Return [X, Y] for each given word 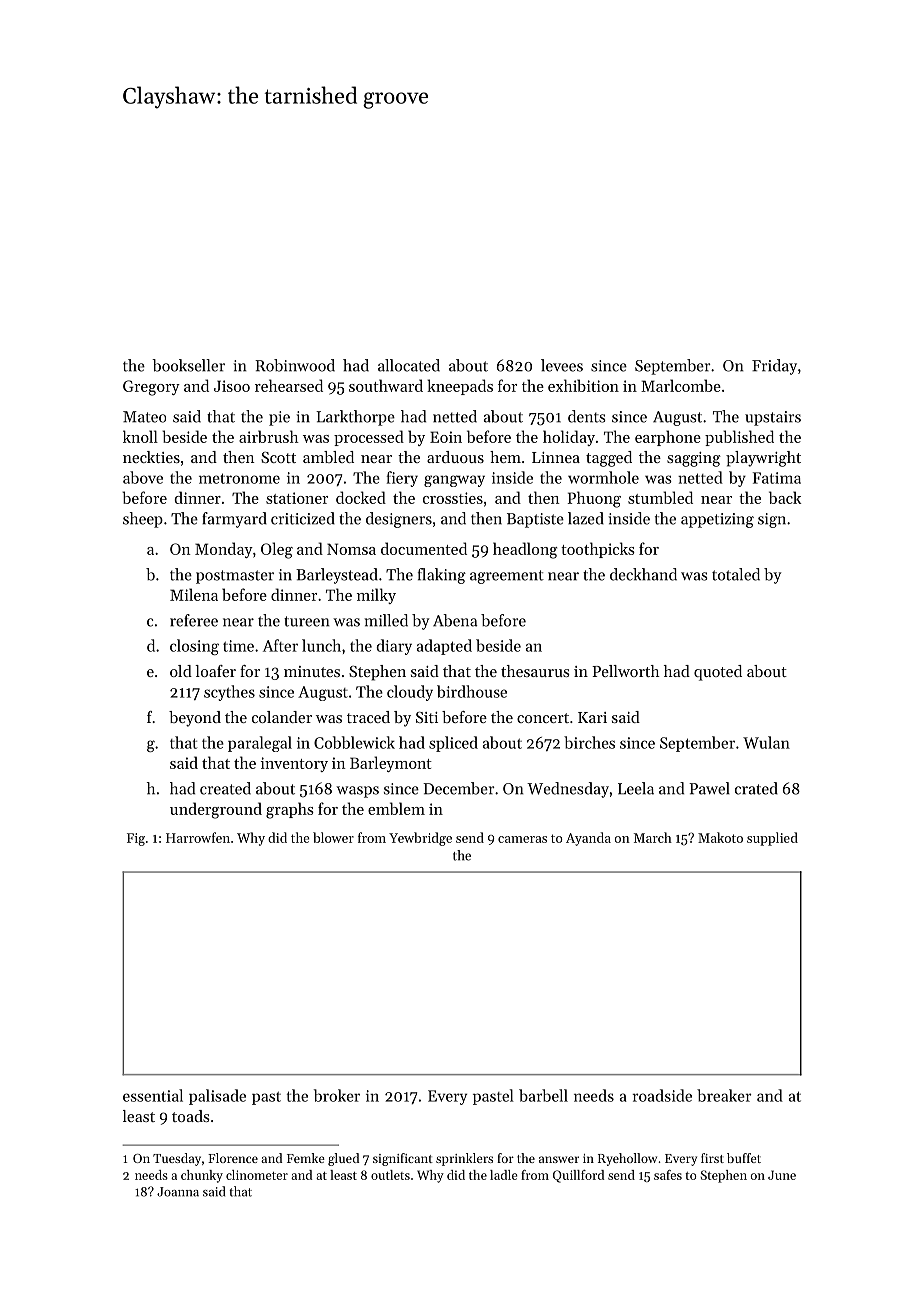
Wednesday [568, 790]
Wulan [766, 742]
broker [337, 1095]
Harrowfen [198, 837]
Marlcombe [681, 385]
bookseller [188, 365]
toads [191, 1116]
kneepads [460, 387]
